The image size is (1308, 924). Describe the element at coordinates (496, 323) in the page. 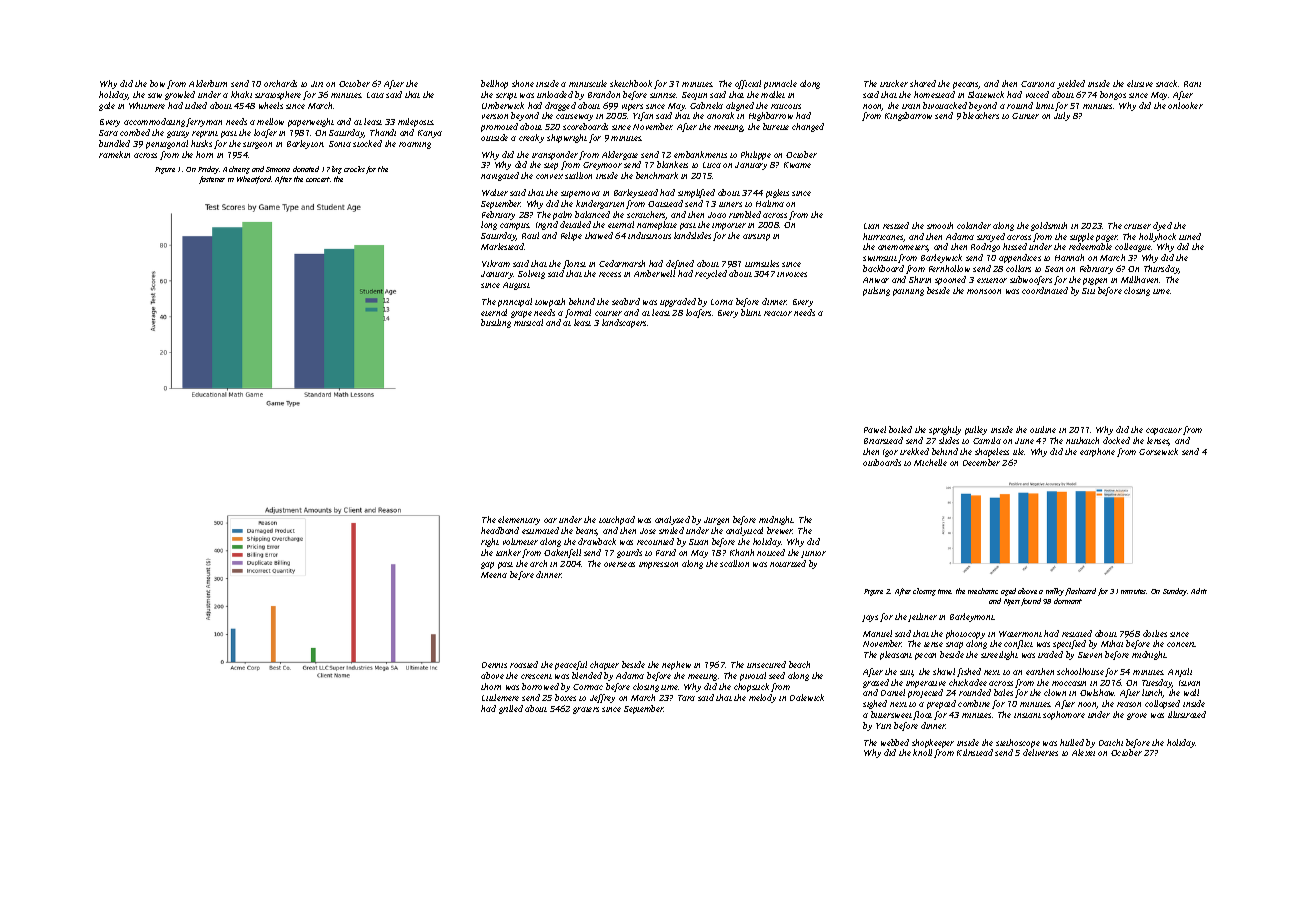

I see `bustling` at that location.
